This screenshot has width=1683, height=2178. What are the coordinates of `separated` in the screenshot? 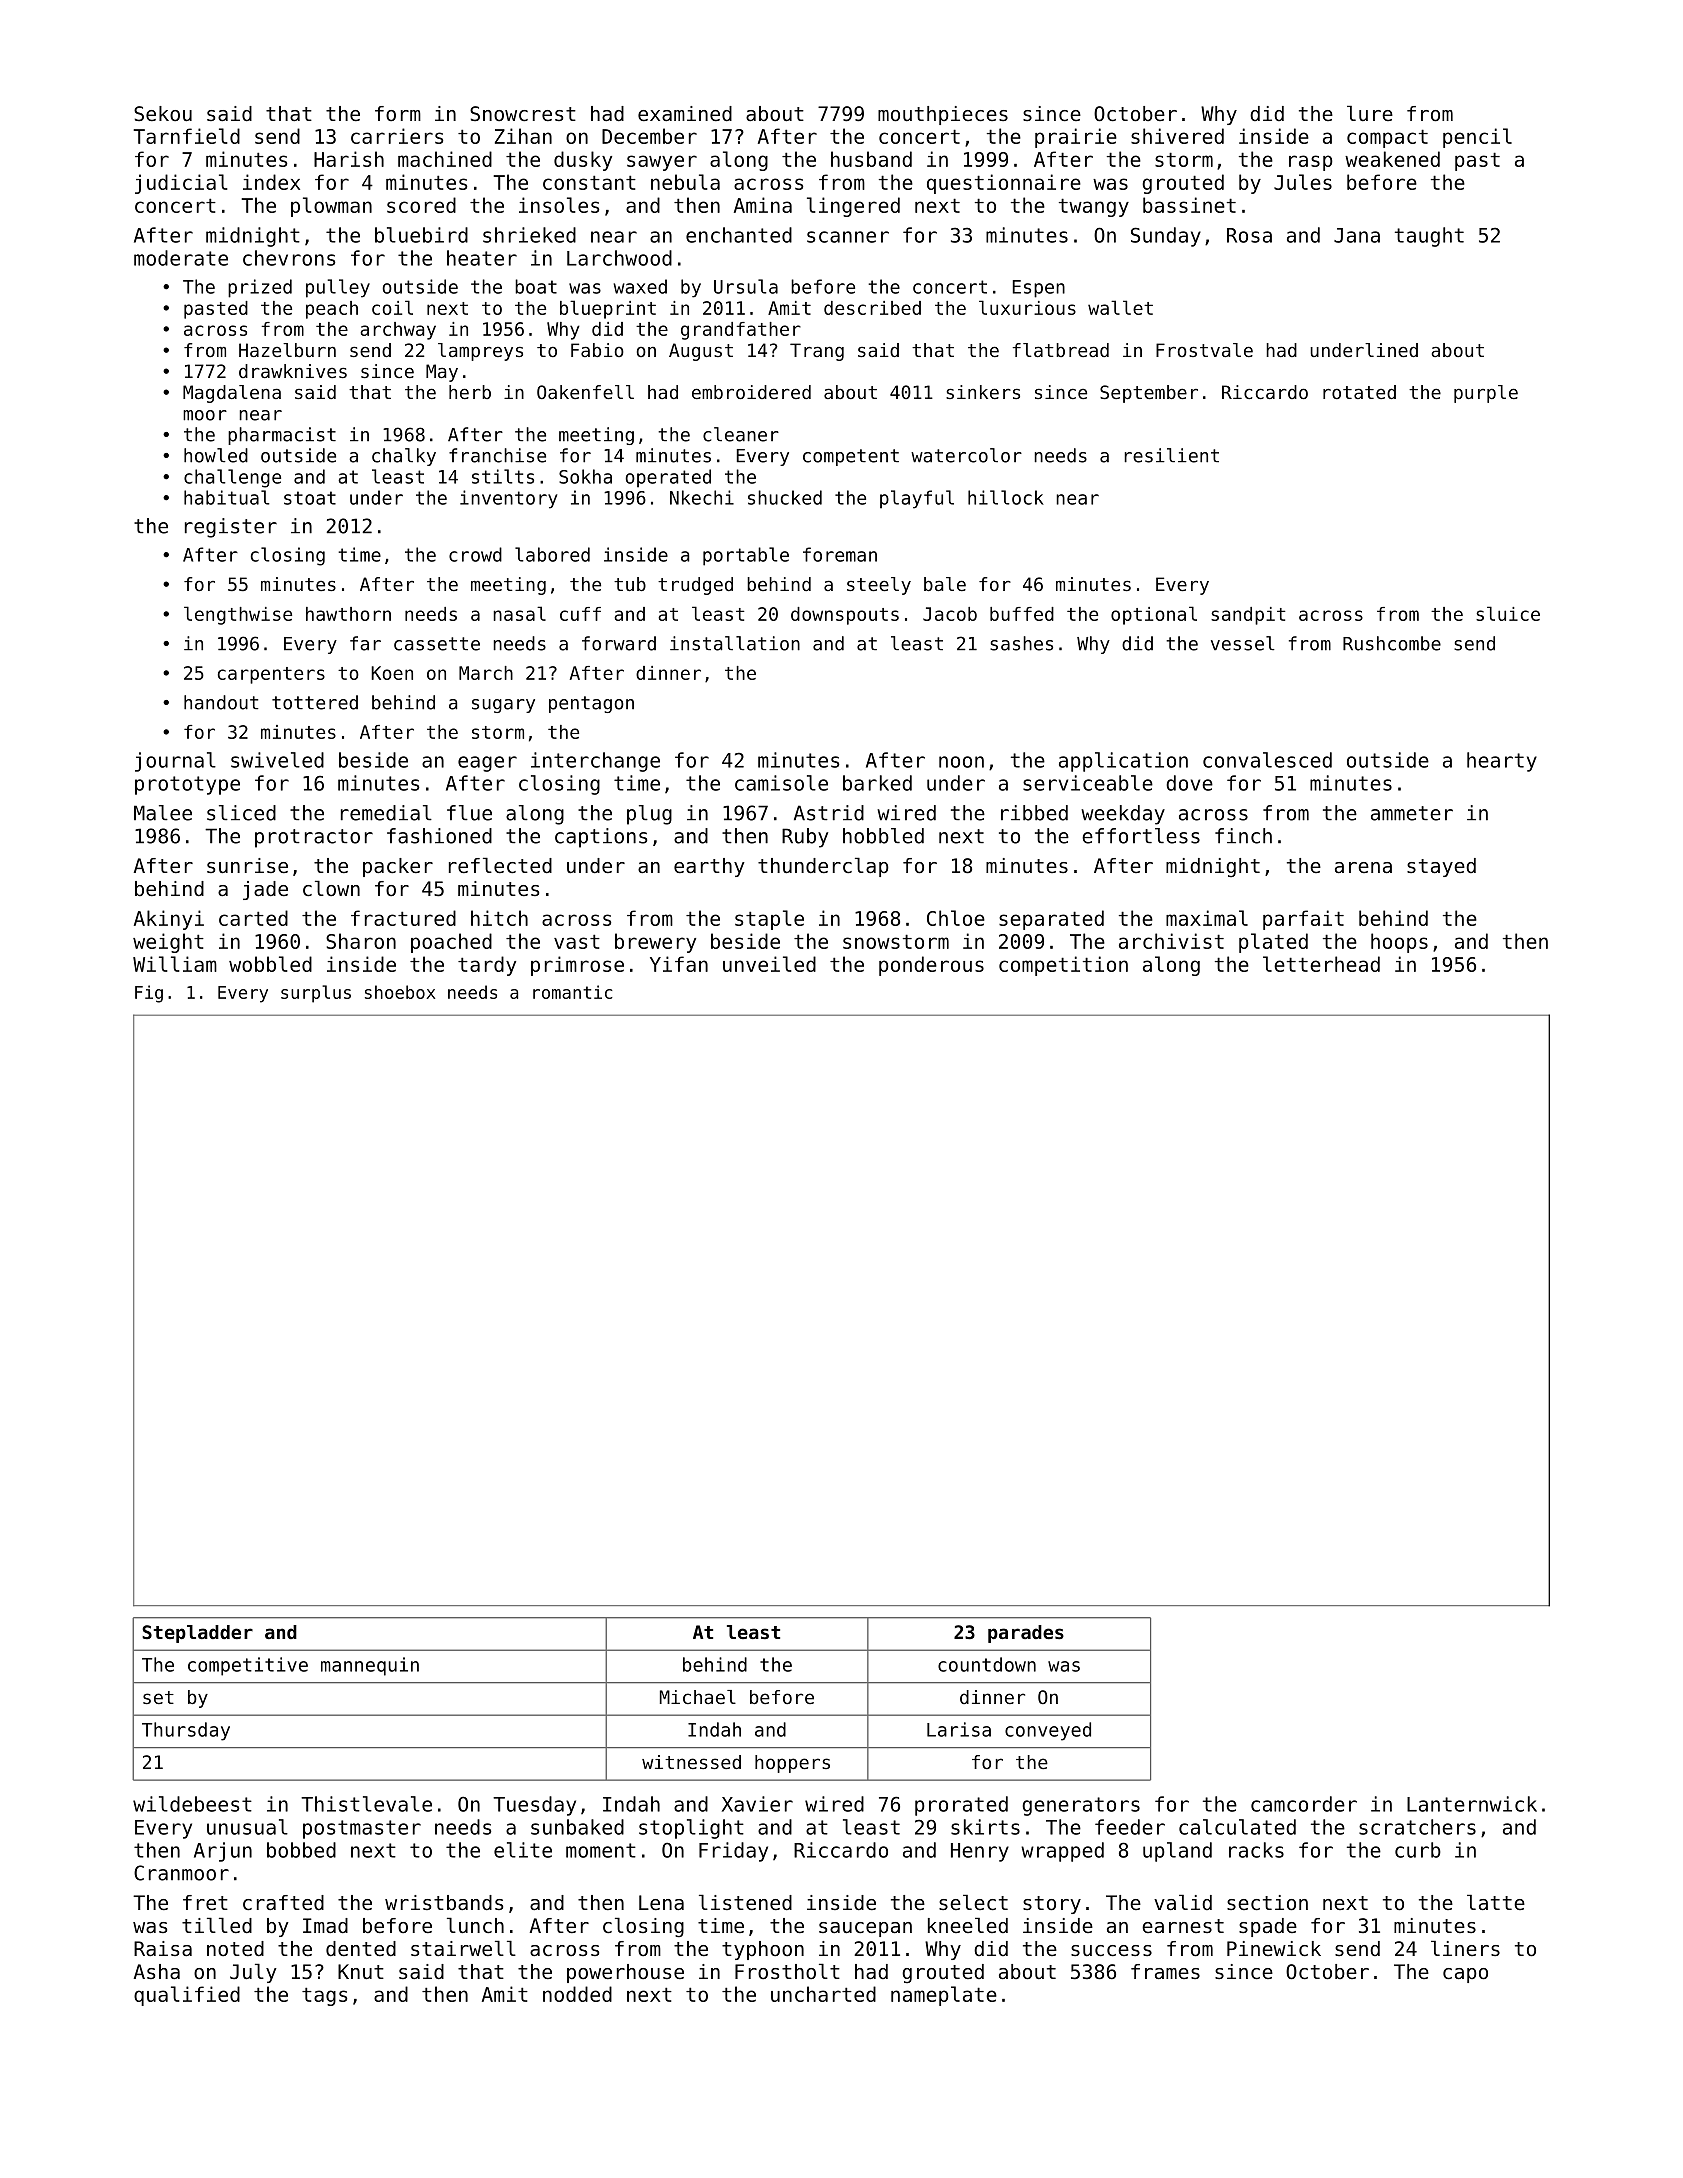 It's located at (1051, 920).
